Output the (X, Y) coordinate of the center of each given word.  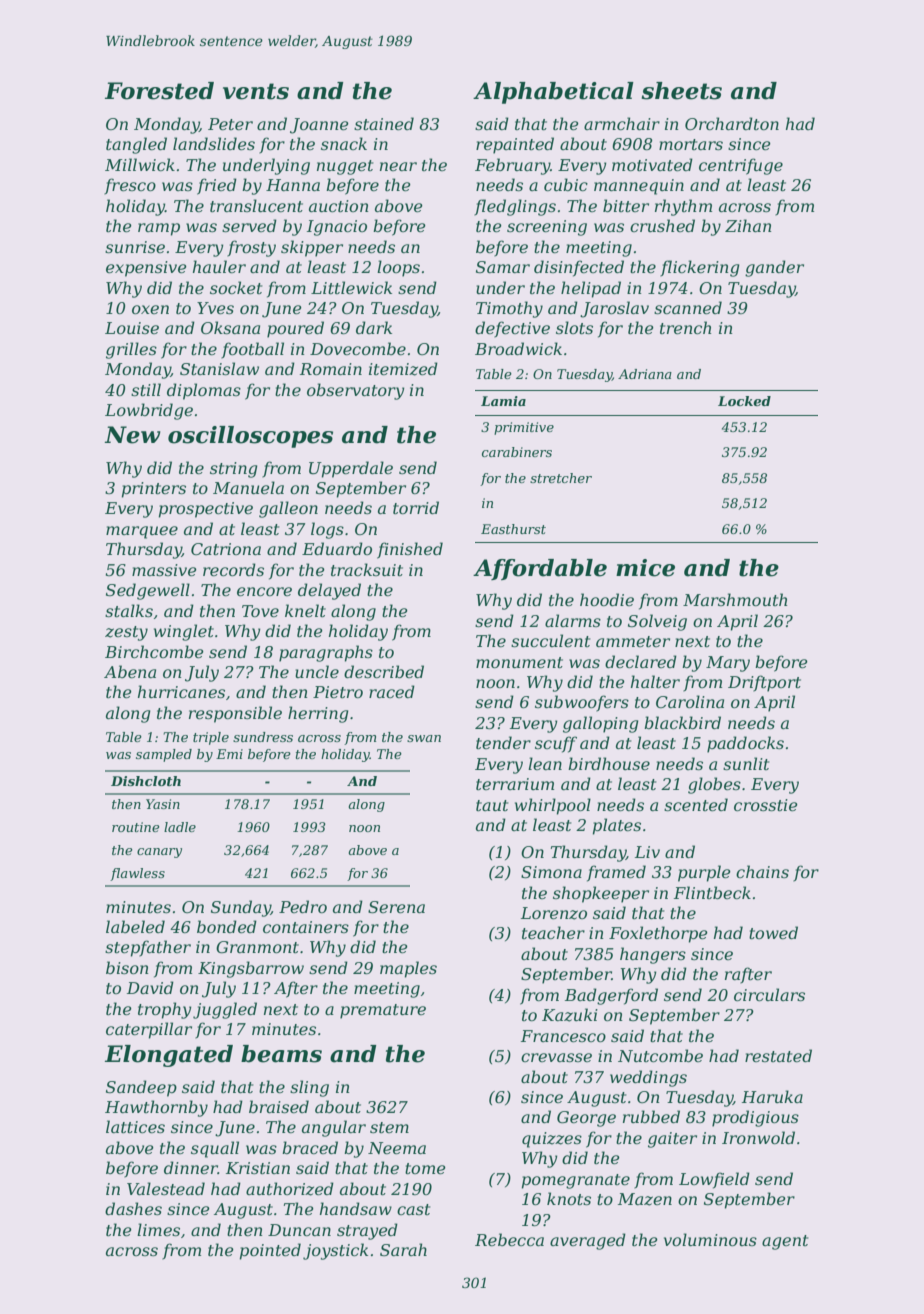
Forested (159, 91)
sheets (681, 91)
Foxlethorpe (658, 934)
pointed (270, 1251)
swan (424, 738)
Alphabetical (553, 93)
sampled (164, 755)
